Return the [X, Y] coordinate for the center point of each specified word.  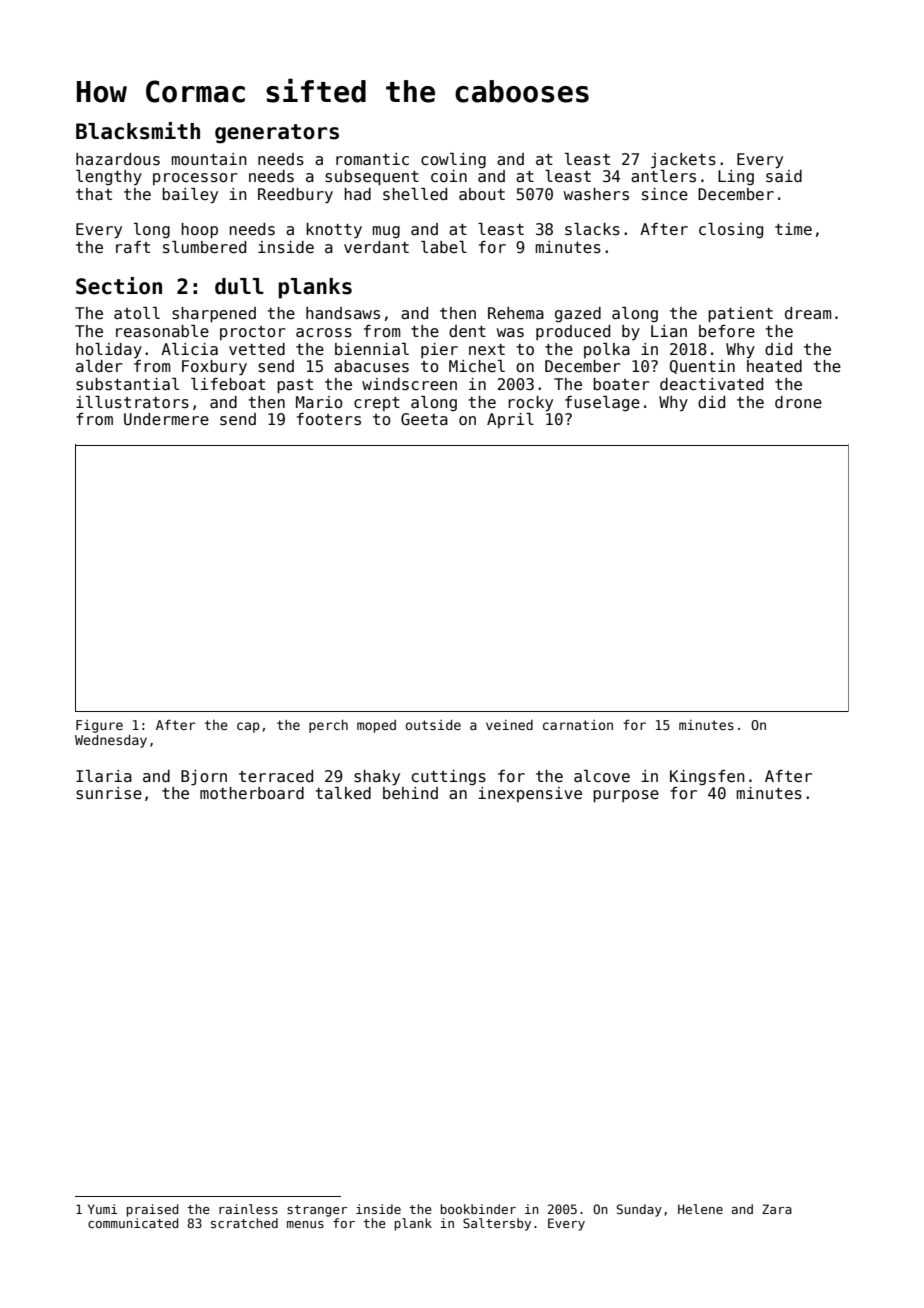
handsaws [343, 313]
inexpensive [530, 794]
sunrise [109, 793]
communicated [133, 1223]
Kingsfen [707, 777]
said [784, 176]
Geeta [424, 419]
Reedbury [295, 195]
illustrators [132, 402]
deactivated [711, 384]
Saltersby [497, 1224]
